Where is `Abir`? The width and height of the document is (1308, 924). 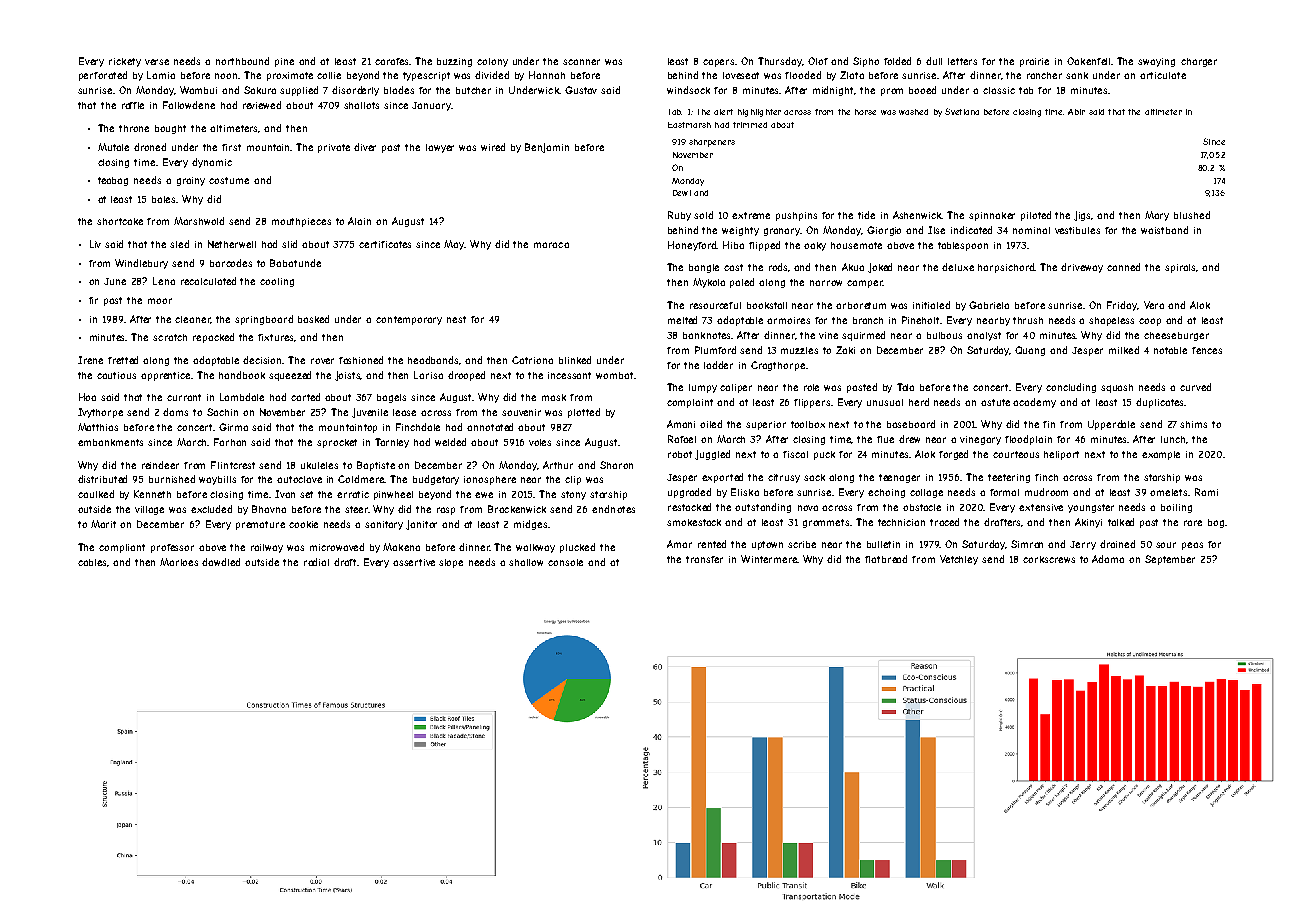 Abir is located at coordinates (1076, 112).
